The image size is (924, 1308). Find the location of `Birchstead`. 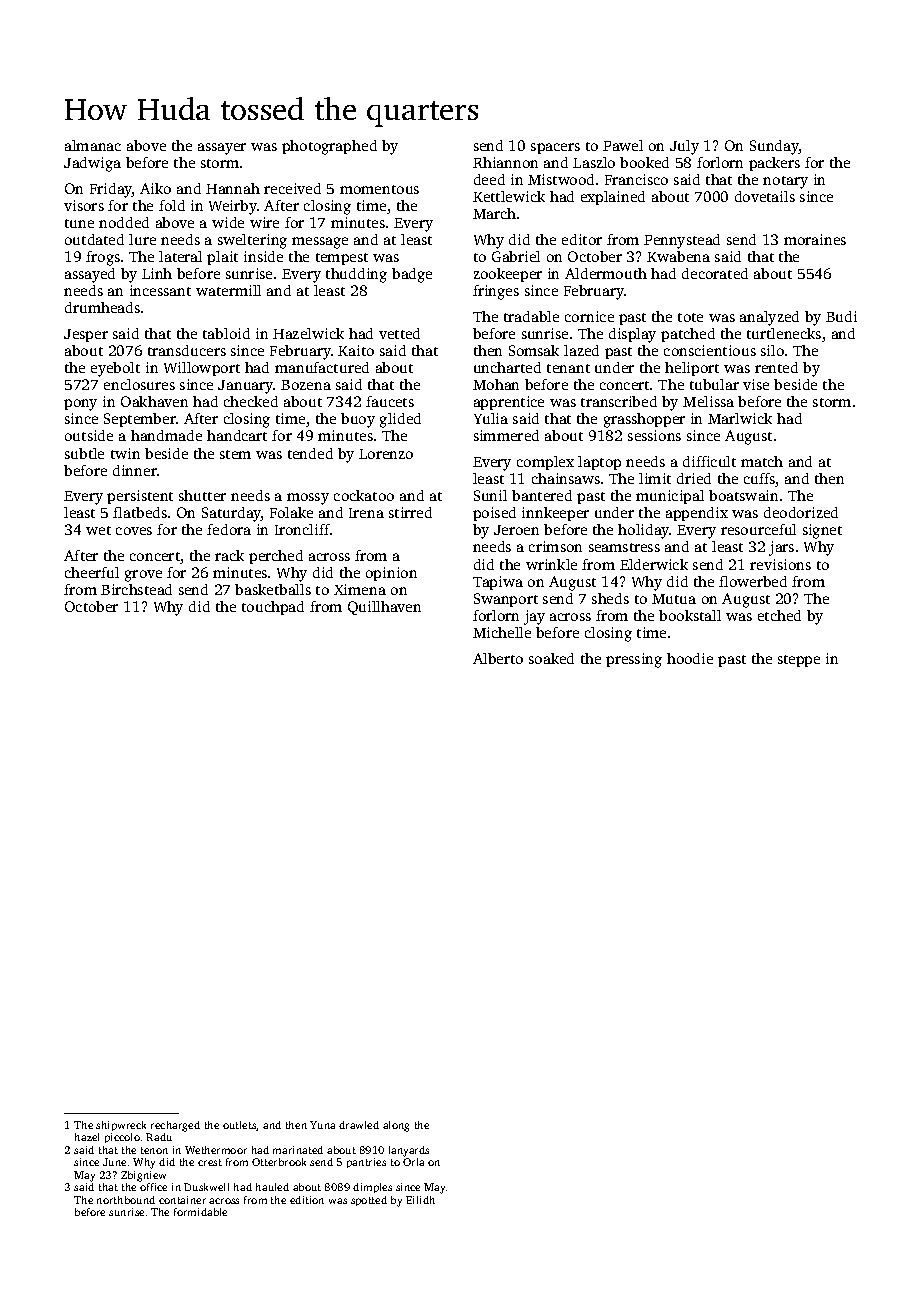

Birchstead is located at coordinates (136, 589).
